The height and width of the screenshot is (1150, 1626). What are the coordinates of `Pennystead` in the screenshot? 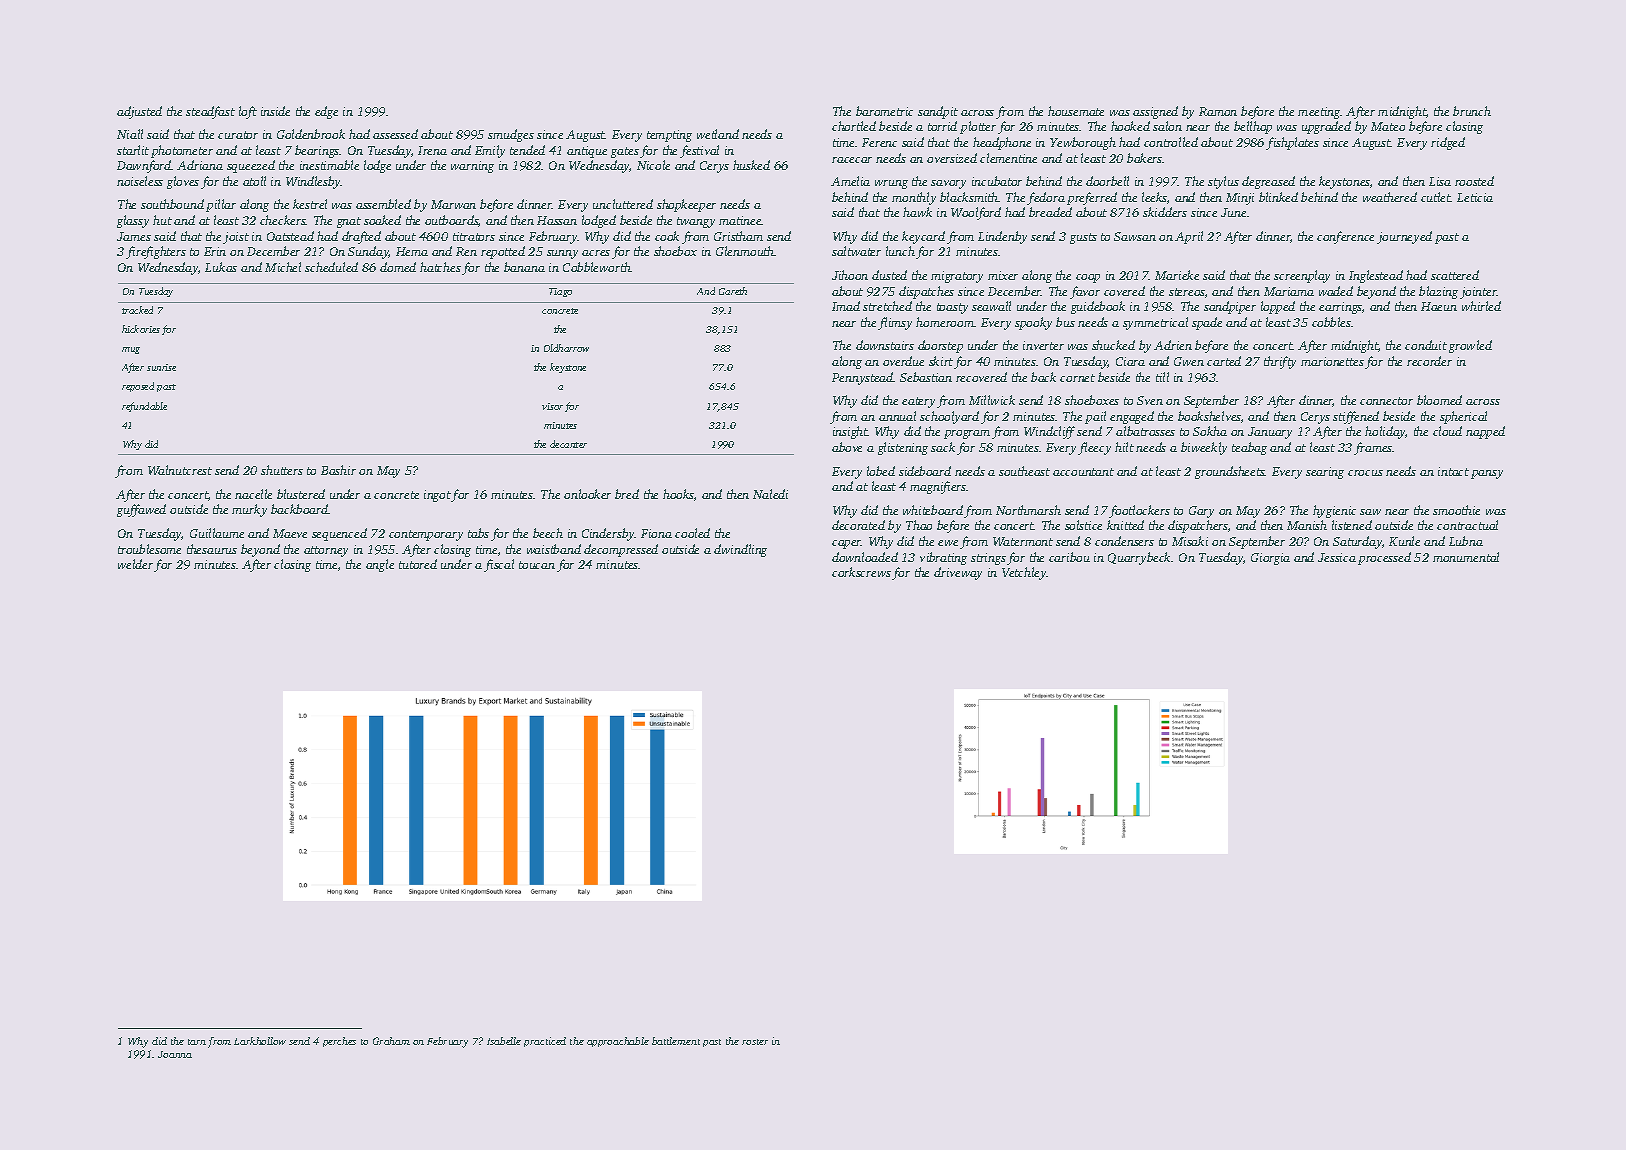 It's located at (863, 378).
